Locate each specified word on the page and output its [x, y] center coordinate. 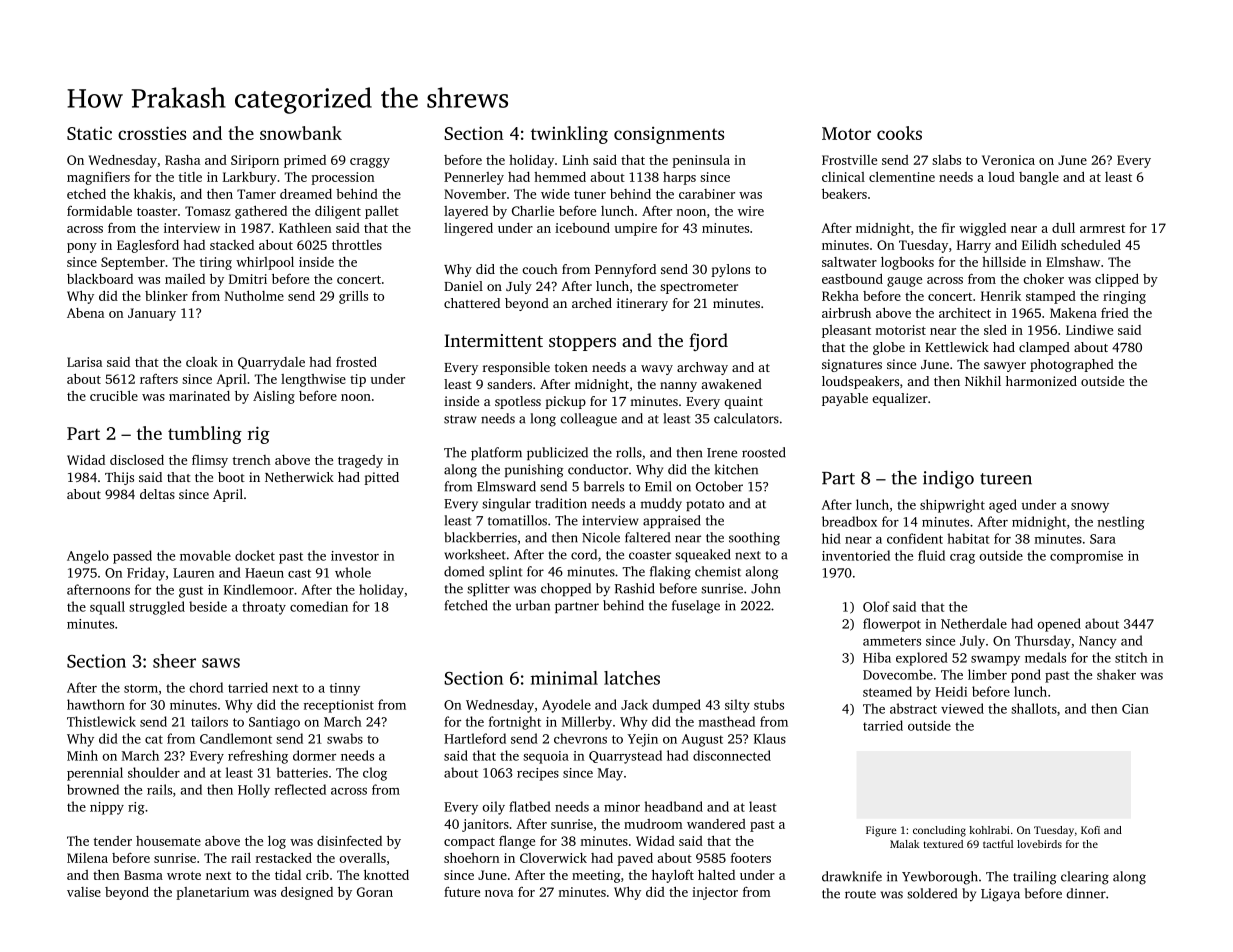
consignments [669, 135]
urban [533, 605]
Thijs [119, 478]
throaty [264, 608]
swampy [995, 661]
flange [517, 842]
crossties [152, 133]
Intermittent [493, 340]
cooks [899, 133]
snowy [1090, 508]
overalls [362, 858]
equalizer [900, 399]
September [133, 263]
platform [496, 453]
